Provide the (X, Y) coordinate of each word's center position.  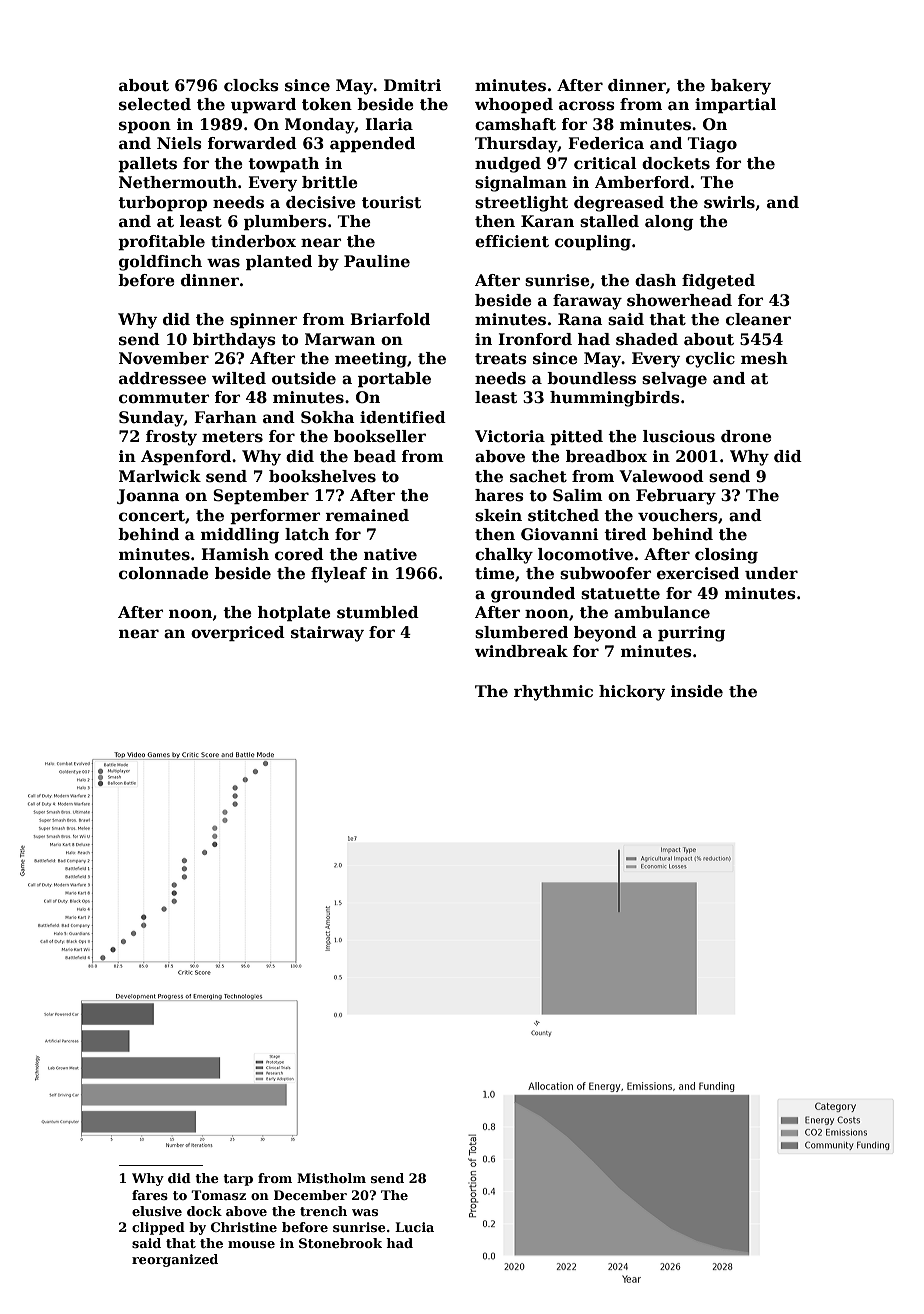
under (771, 573)
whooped (514, 105)
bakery (741, 87)
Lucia (414, 1227)
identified (403, 417)
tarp (238, 1180)
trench (323, 1211)
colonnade (164, 573)
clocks (251, 85)
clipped (158, 1228)
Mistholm (331, 1178)
